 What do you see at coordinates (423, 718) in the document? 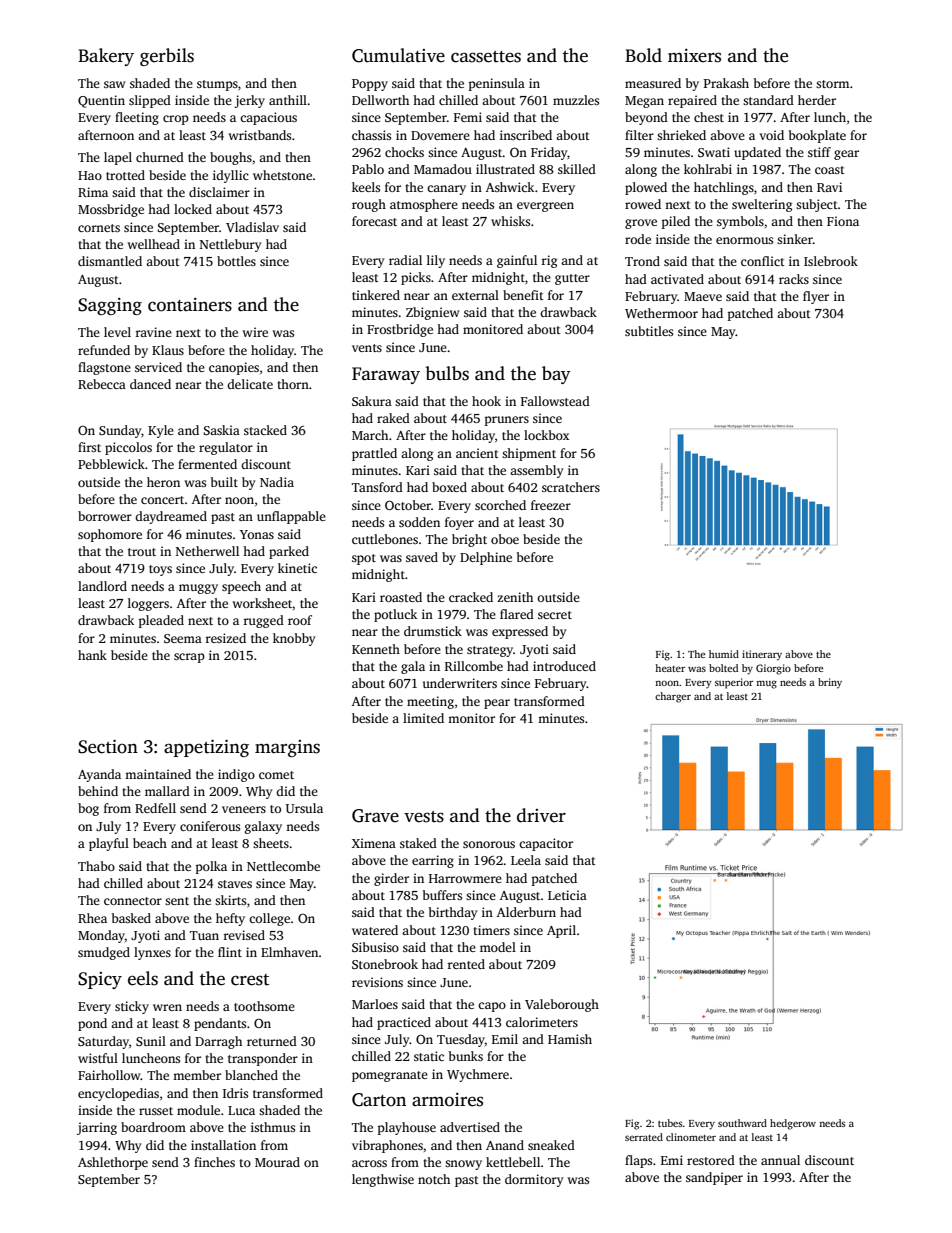
I see `limited` at bounding box center [423, 718].
